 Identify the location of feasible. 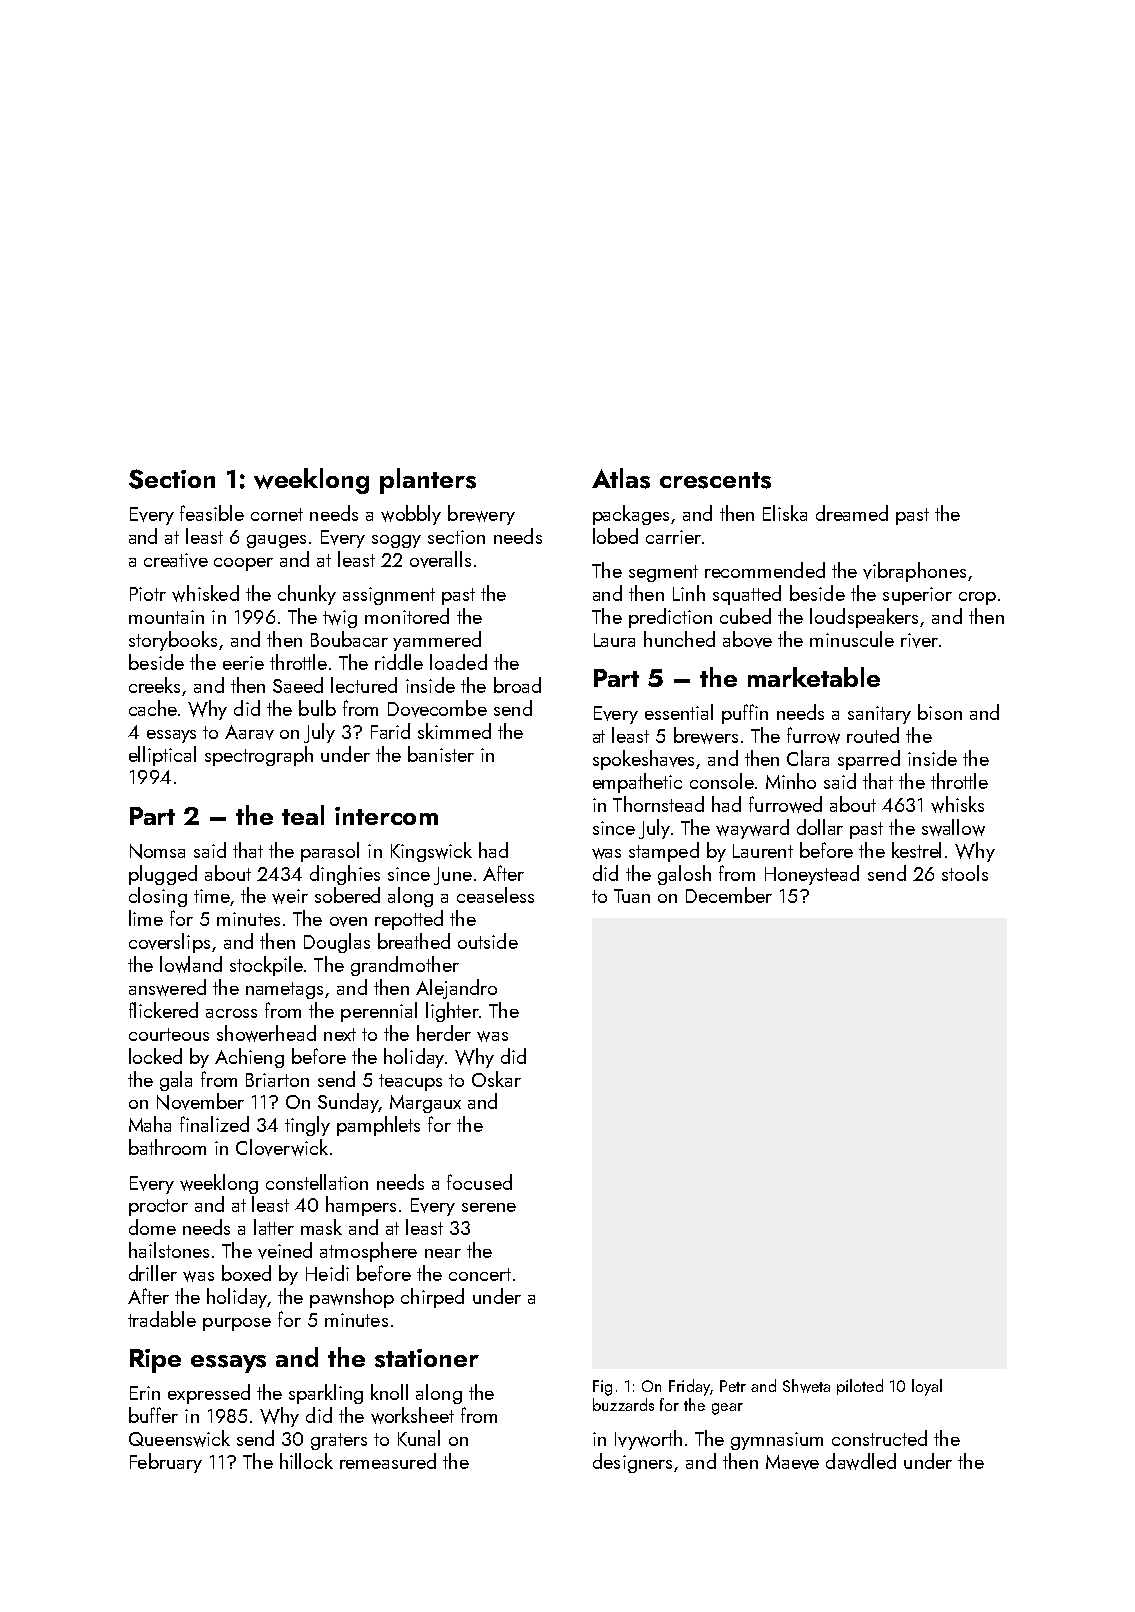
(212, 513).
